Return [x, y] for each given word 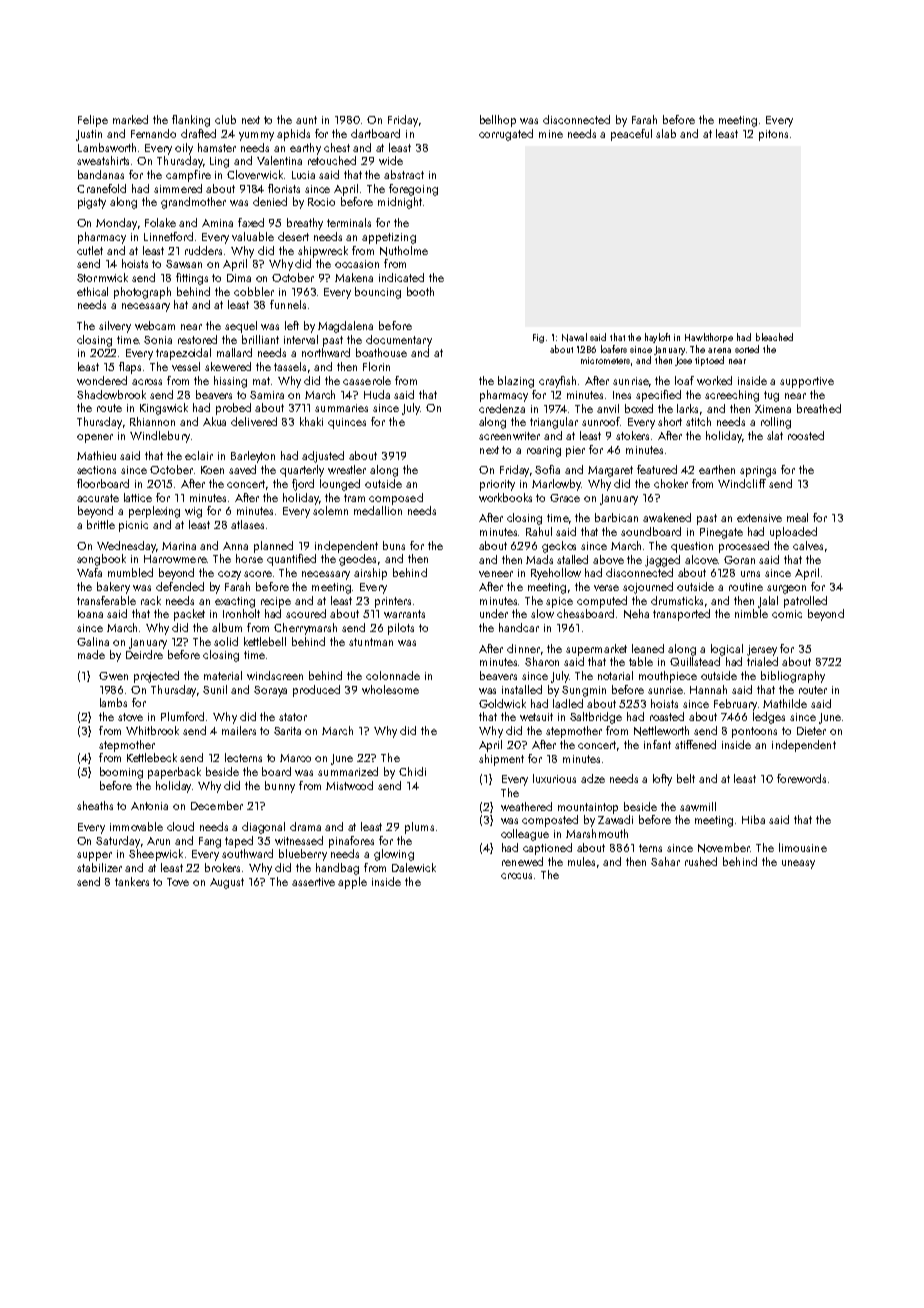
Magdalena [345, 327]
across [147, 382]
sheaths [95, 805]
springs [758, 471]
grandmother [193, 203]
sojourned [648, 588]
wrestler [347, 469]
